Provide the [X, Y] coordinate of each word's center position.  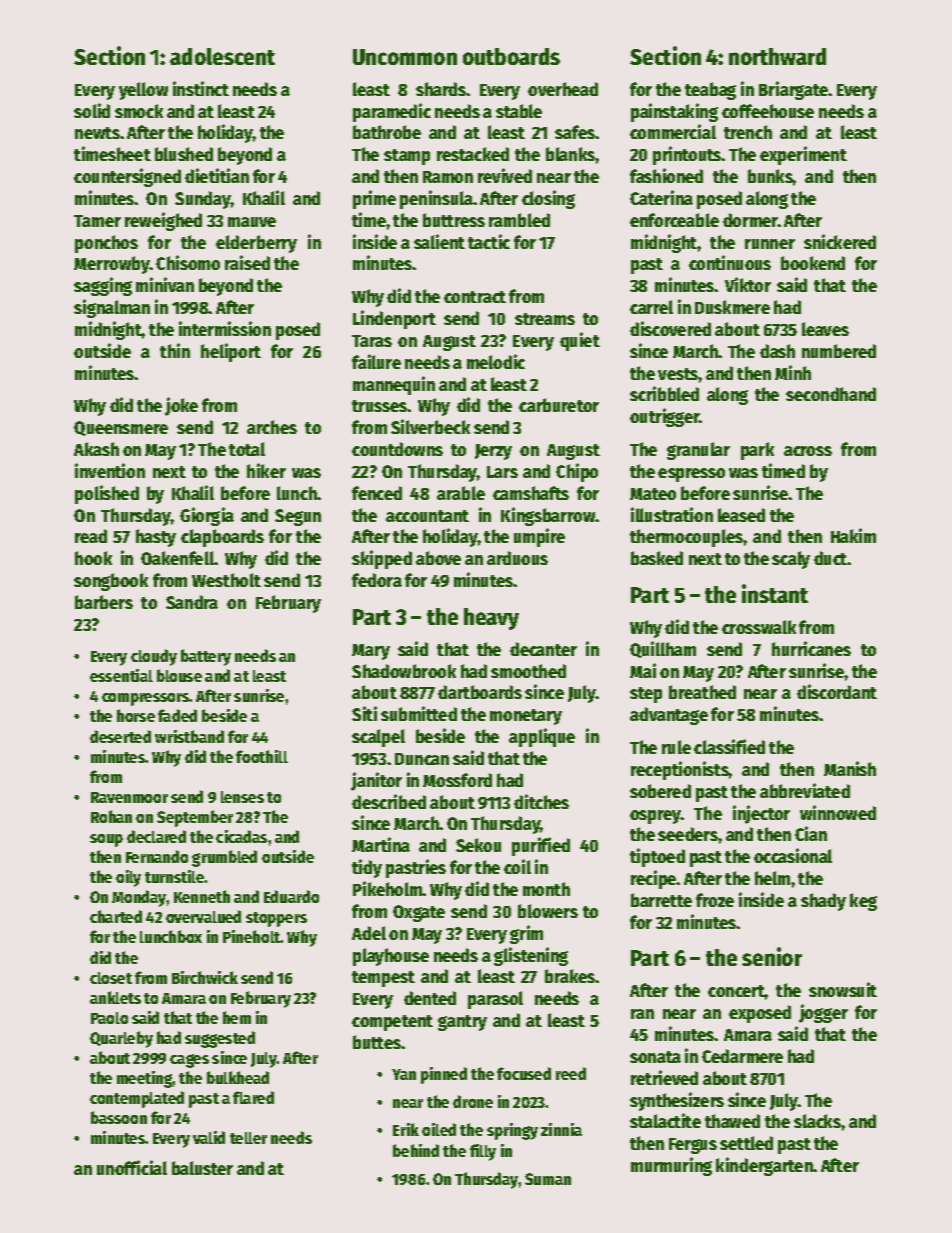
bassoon [119, 1117]
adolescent [222, 56]
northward [777, 56]
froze [715, 900]
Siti [364, 713]
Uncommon [405, 57]
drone [473, 1101]
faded [177, 715]
